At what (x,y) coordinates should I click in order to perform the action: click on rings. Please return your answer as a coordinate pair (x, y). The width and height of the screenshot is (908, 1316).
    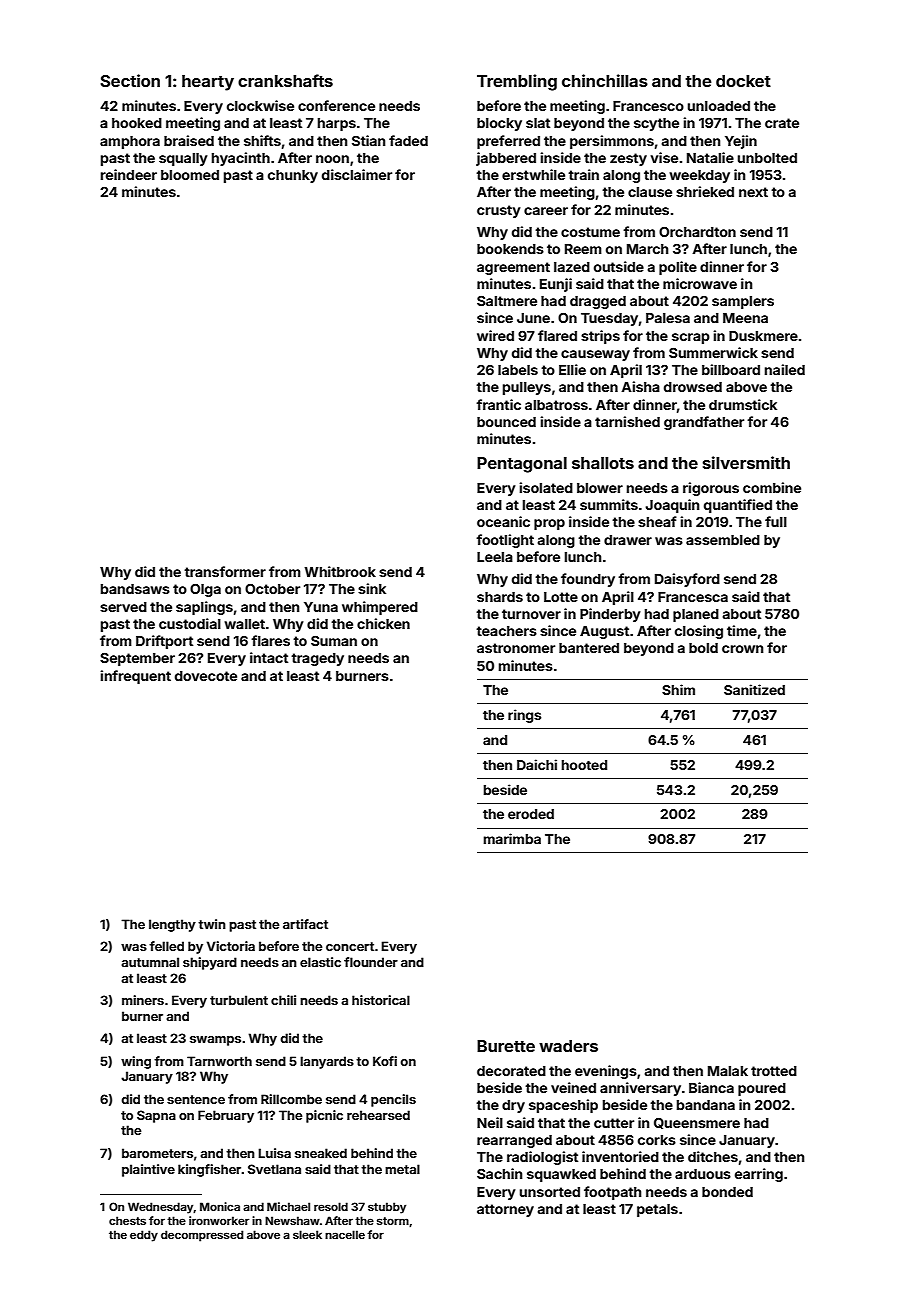
    Looking at the image, I should click on (524, 716).
